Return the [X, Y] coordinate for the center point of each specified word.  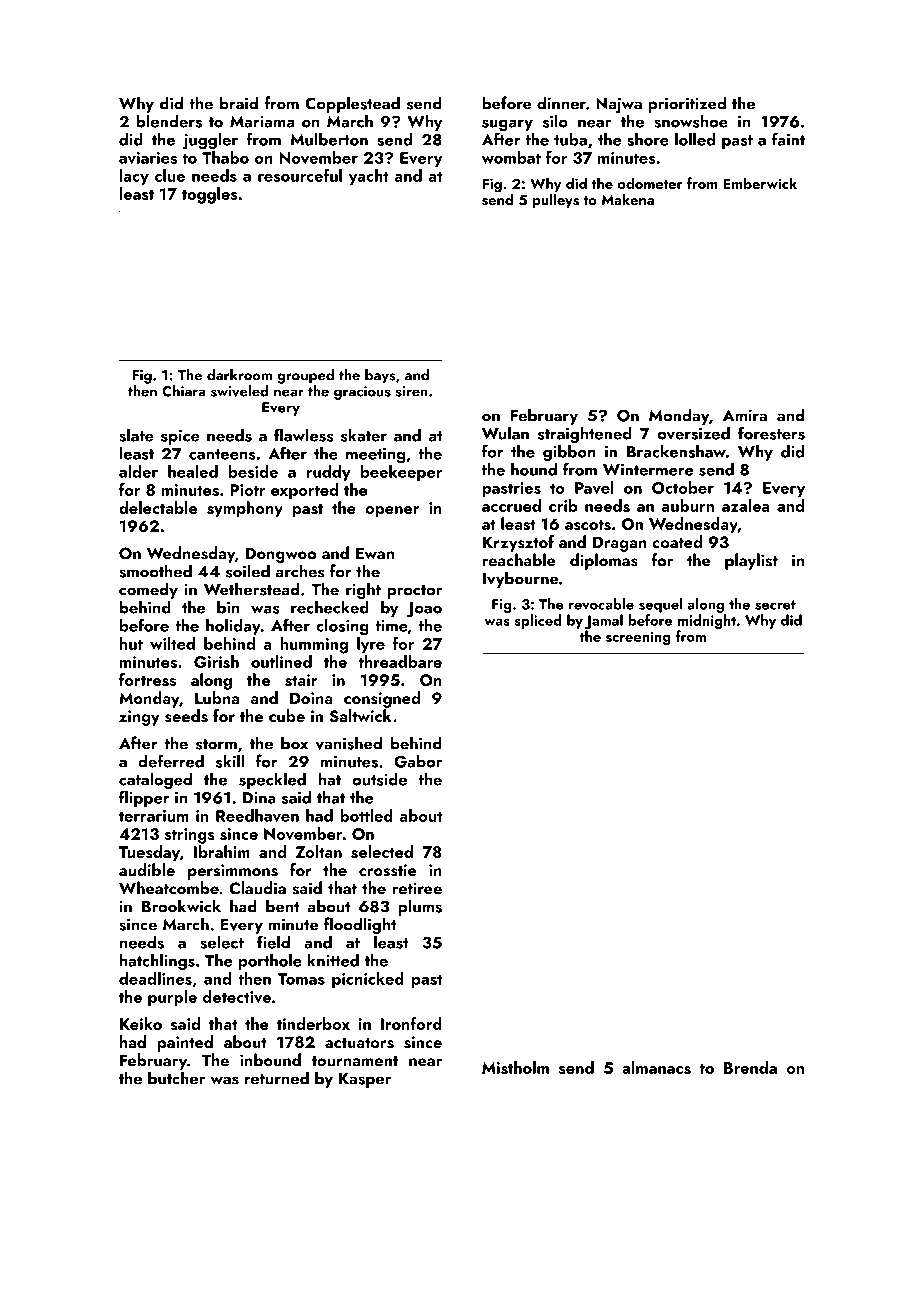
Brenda [750, 1067]
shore [648, 139]
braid [239, 103]
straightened [585, 435]
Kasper [365, 1080]
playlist [751, 561]
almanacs [656, 1067]
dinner [561, 103]
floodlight [360, 925]
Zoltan [319, 851]
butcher [176, 1078]
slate [136, 435]
